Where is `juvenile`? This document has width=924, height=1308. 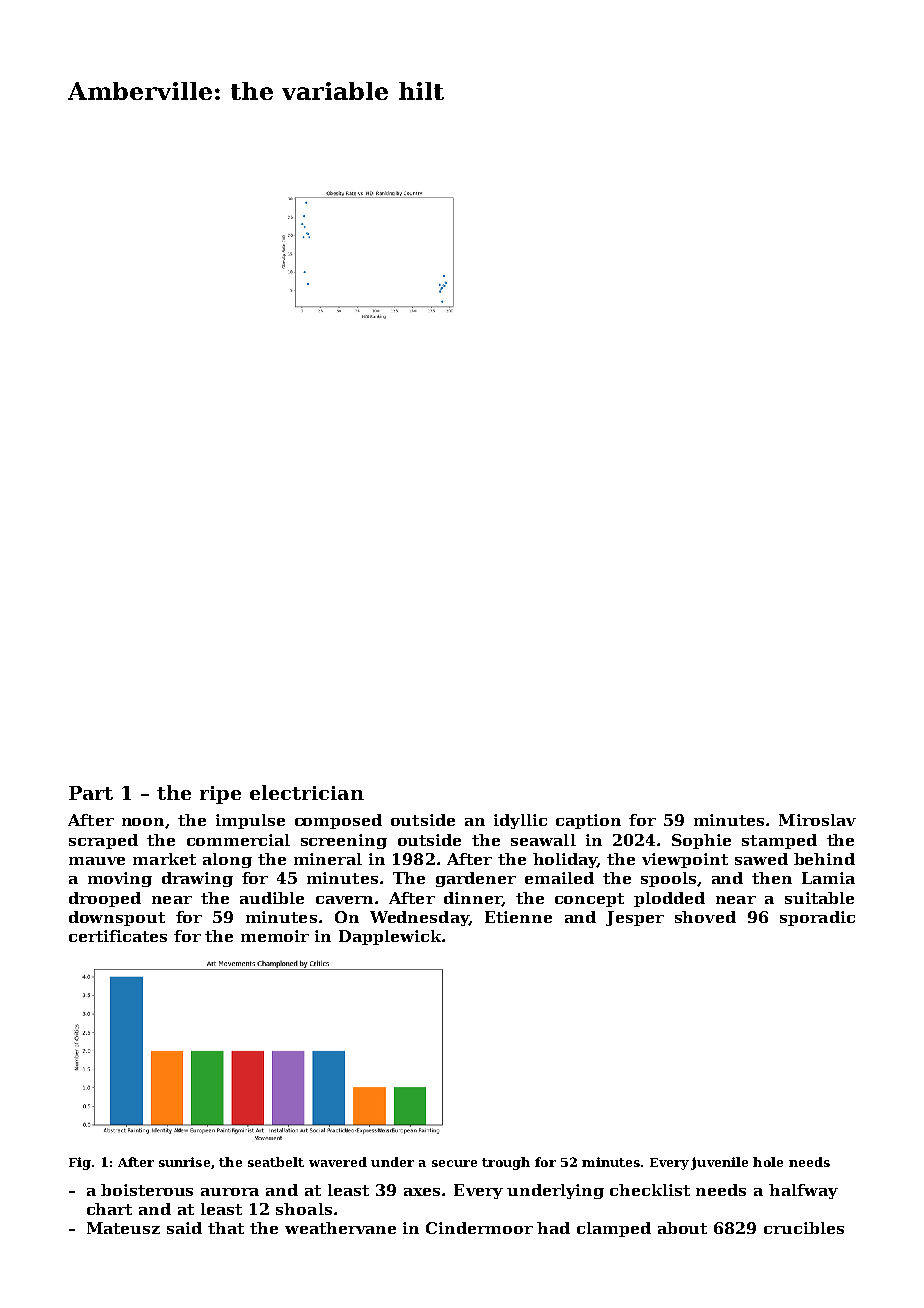
juvenile is located at coordinates (719, 1163).
